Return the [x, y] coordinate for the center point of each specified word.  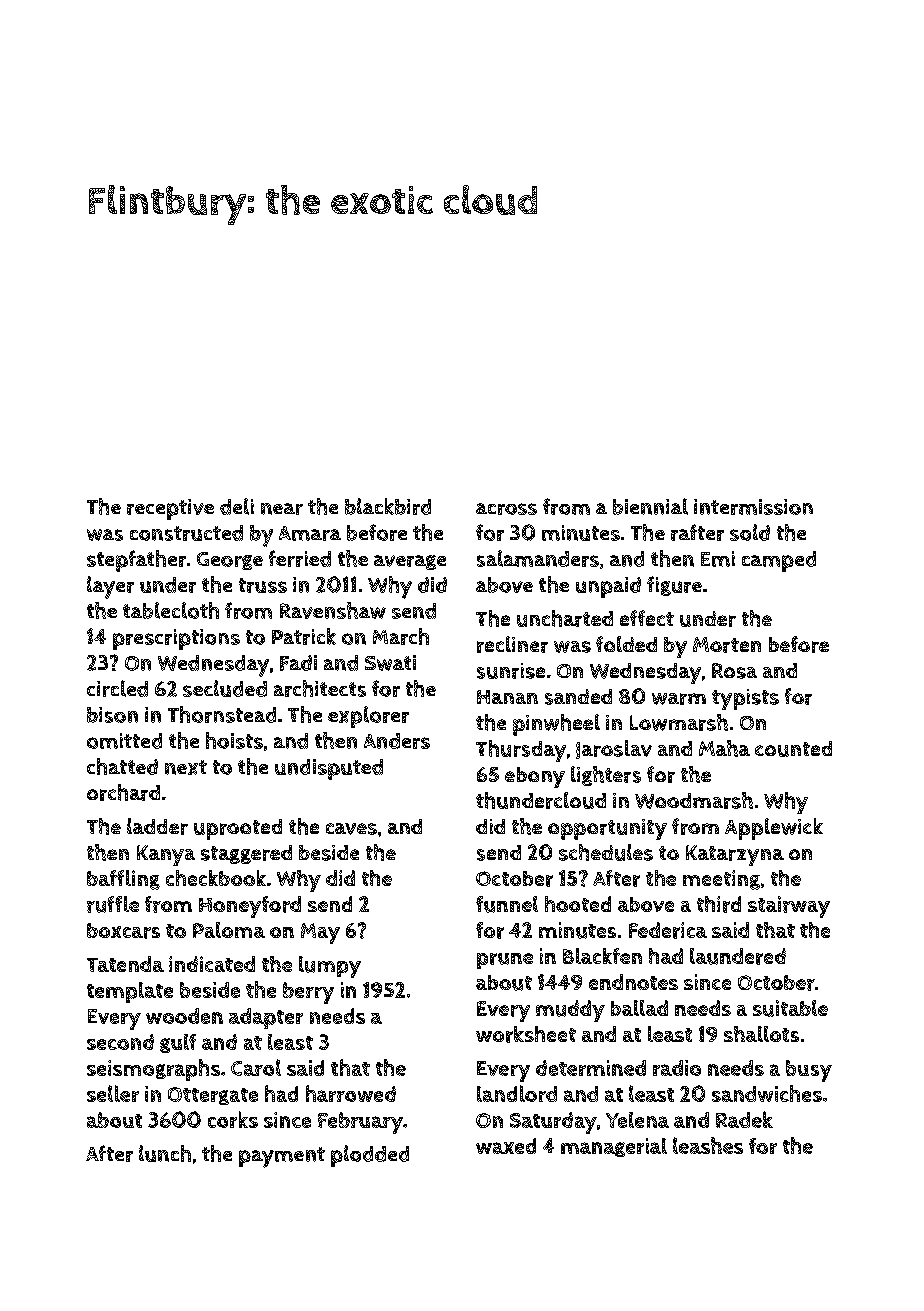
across [506, 509]
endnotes [633, 982]
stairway [789, 907]
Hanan [507, 697]
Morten [727, 645]
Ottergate [213, 1096]
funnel [507, 904]
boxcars [123, 931]
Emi [718, 559]
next [186, 767]
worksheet [526, 1034]
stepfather [136, 561]
